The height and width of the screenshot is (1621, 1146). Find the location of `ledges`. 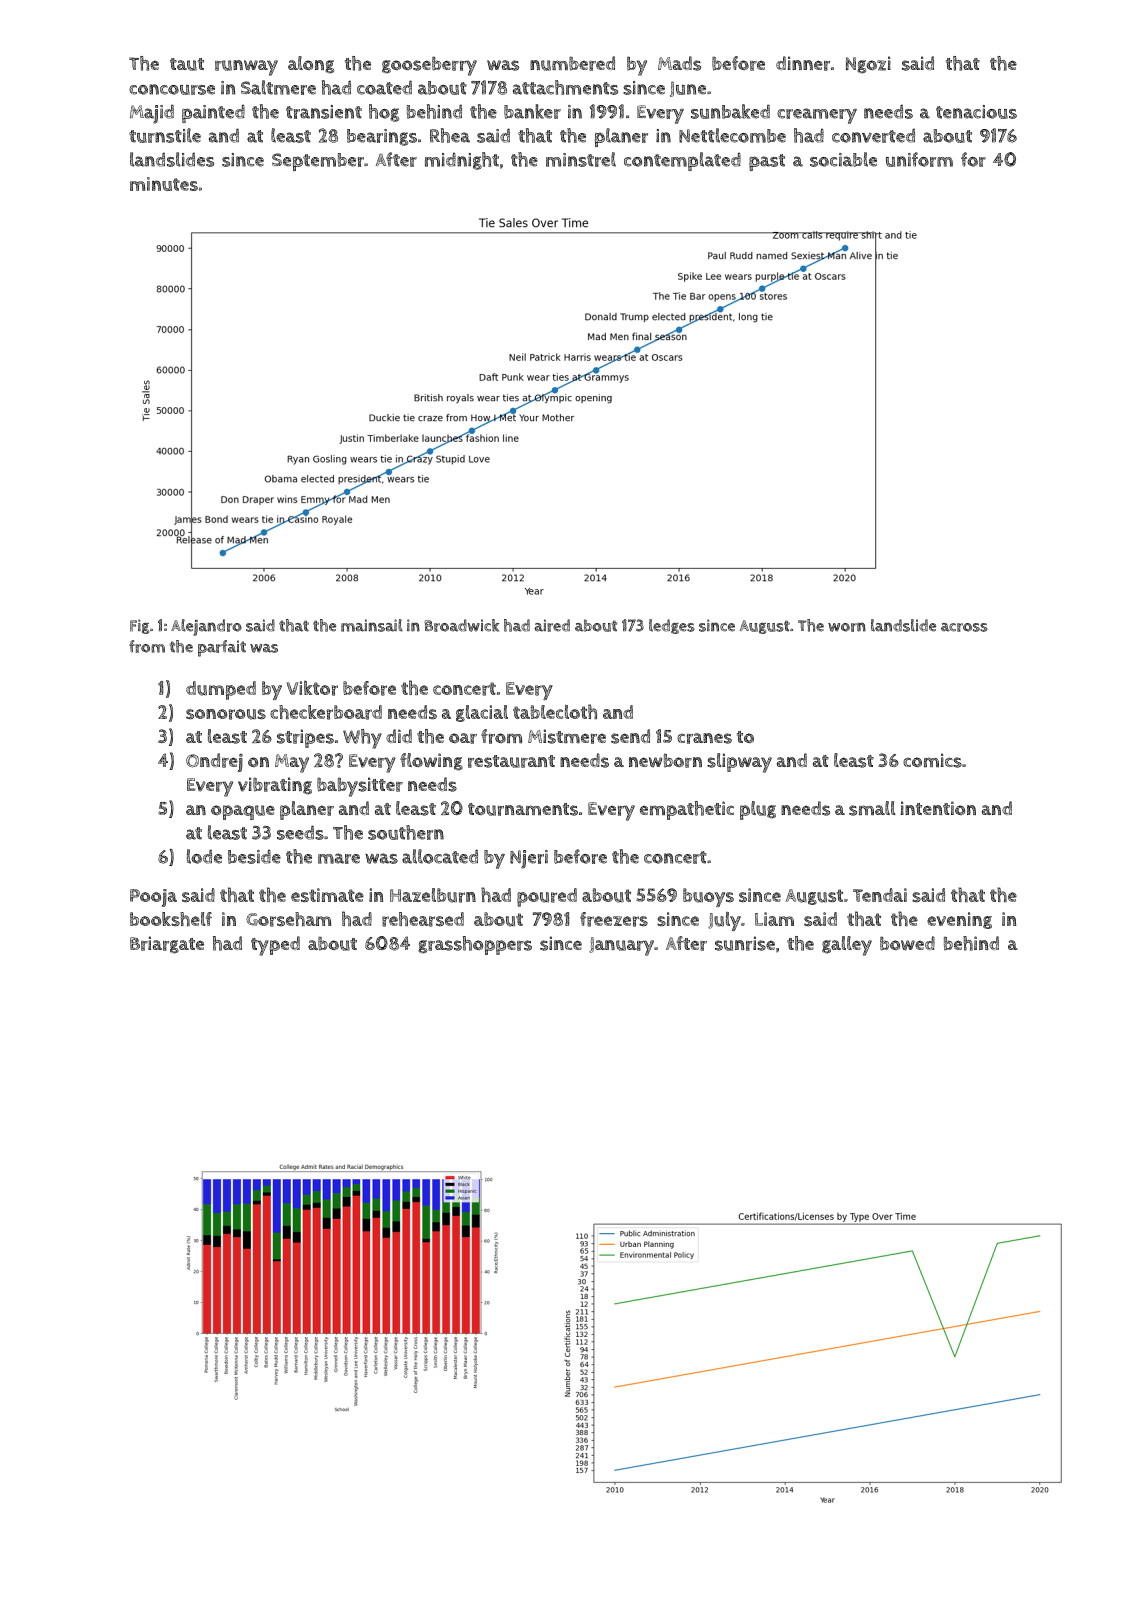

ledges is located at coordinates (672, 626).
